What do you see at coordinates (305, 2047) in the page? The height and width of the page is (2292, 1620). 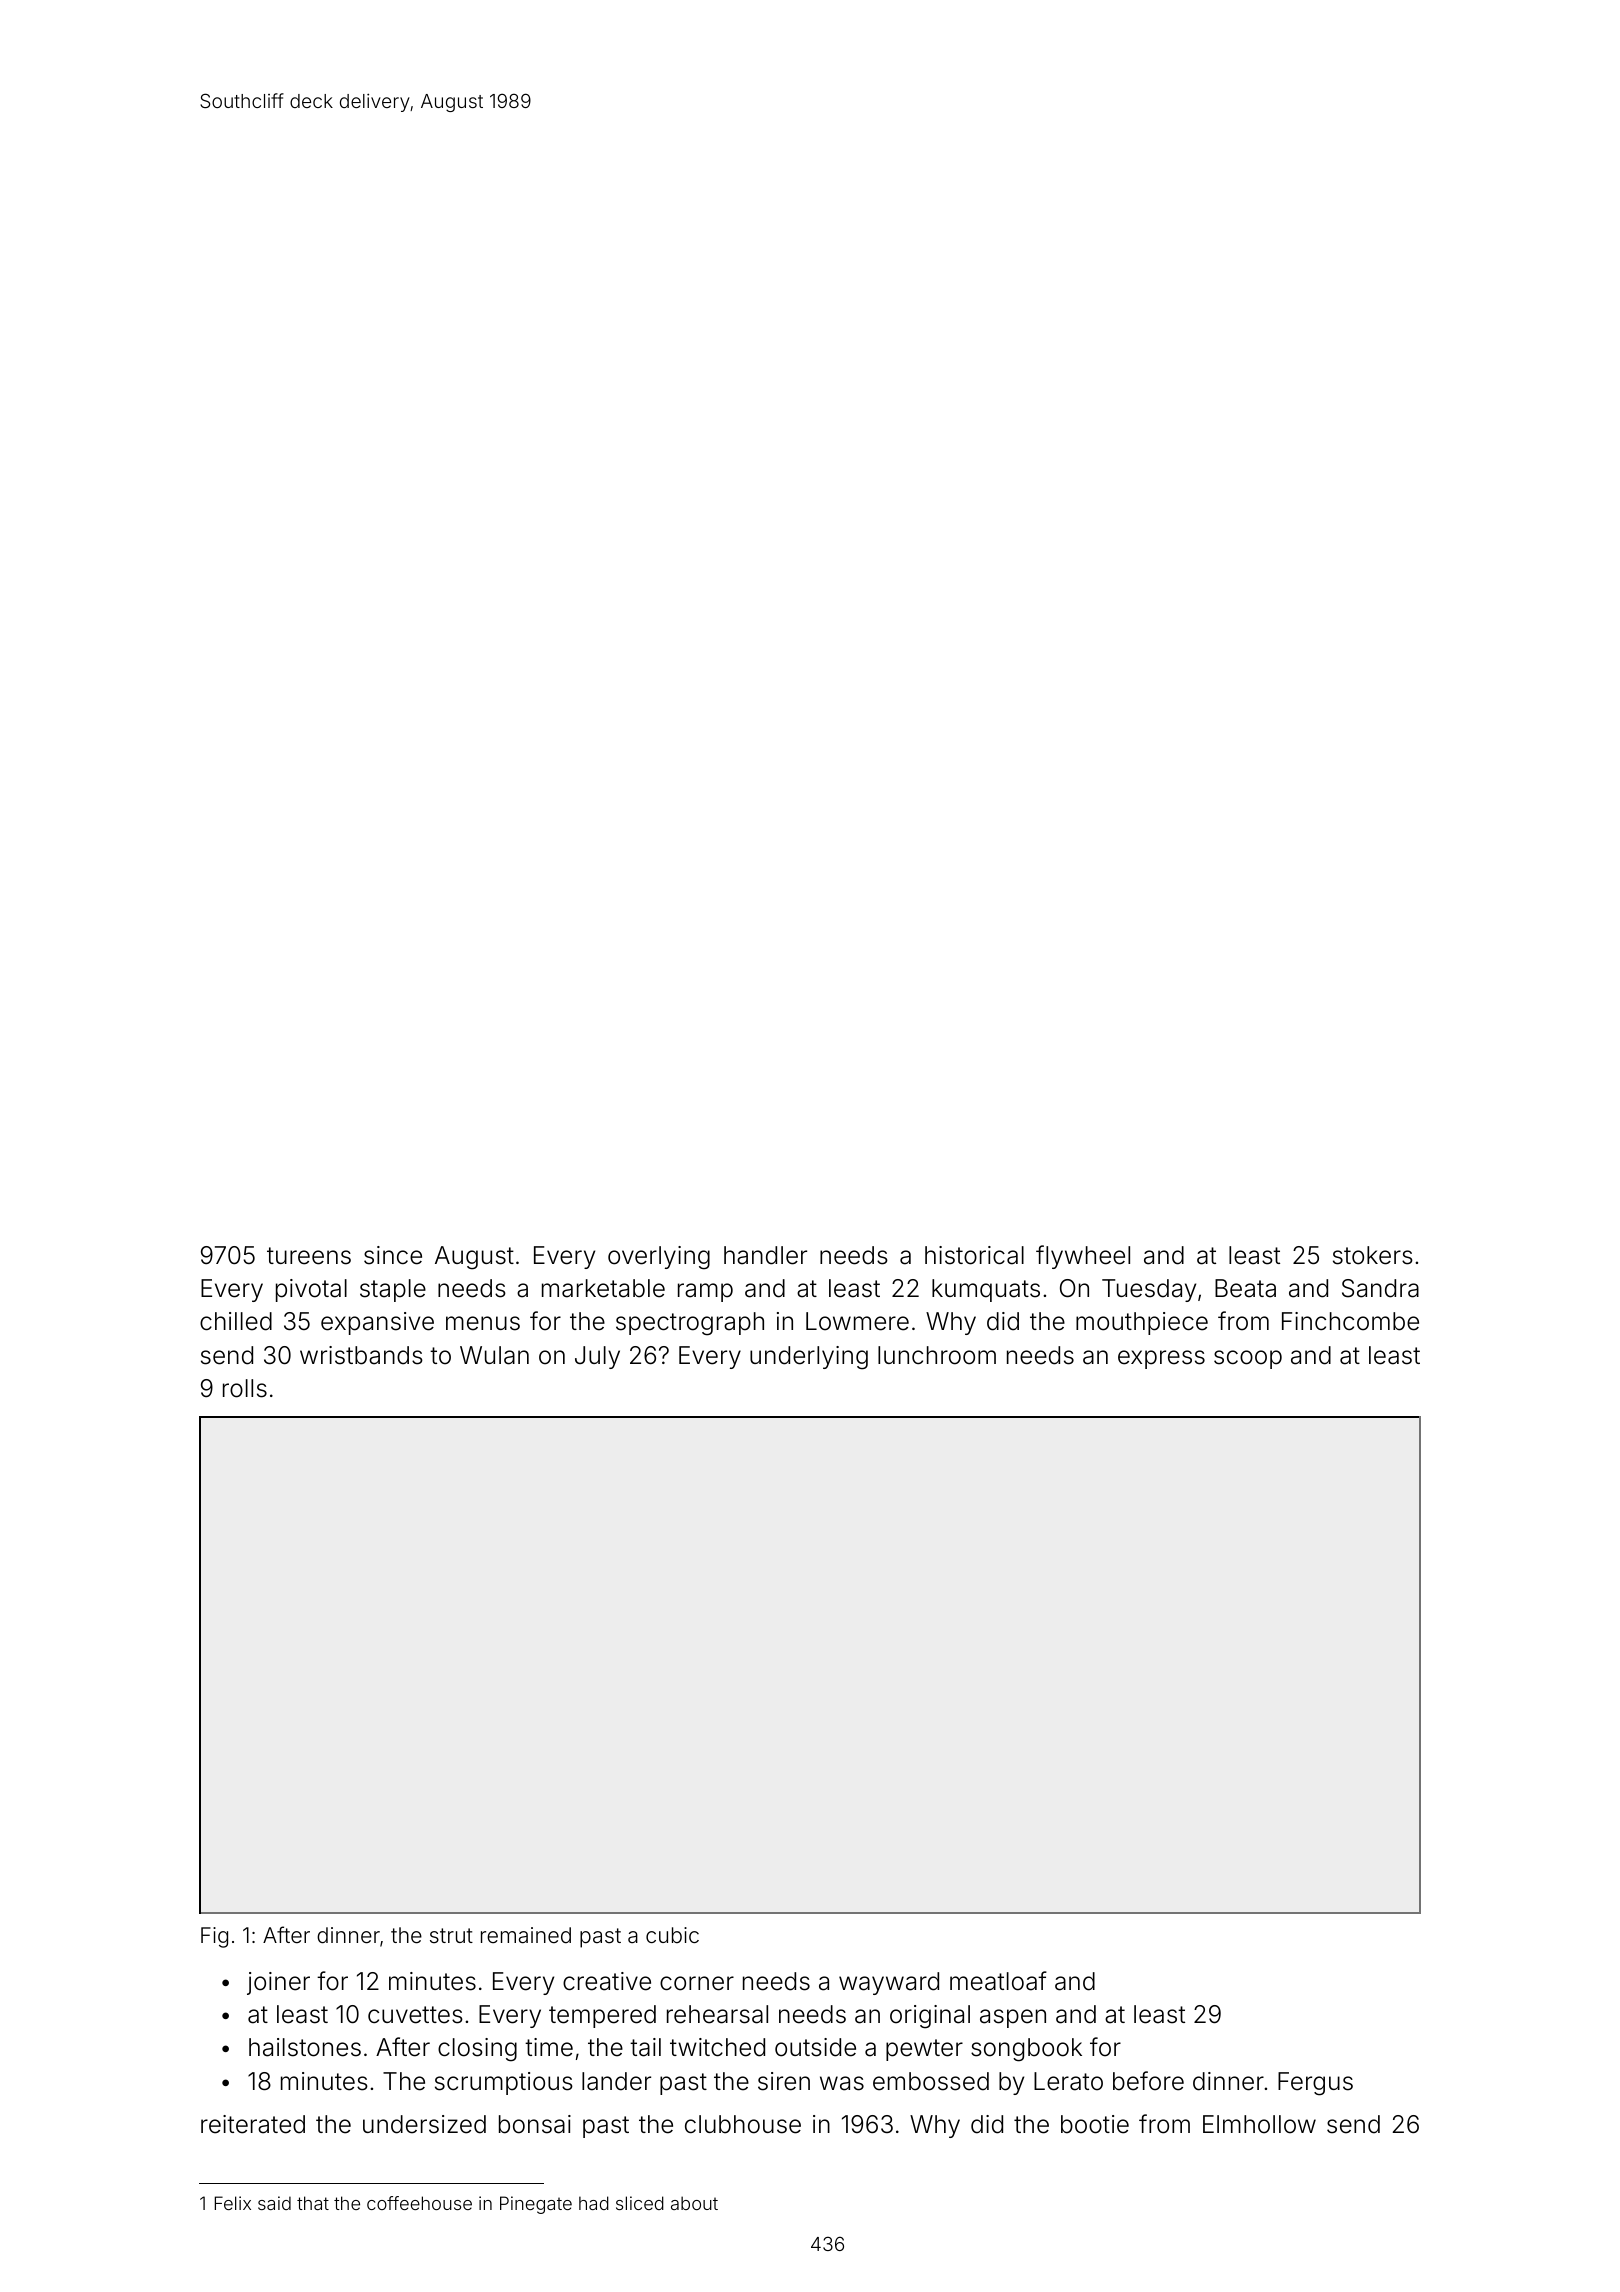 I see `hailstones` at bounding box center [305, 2047].
